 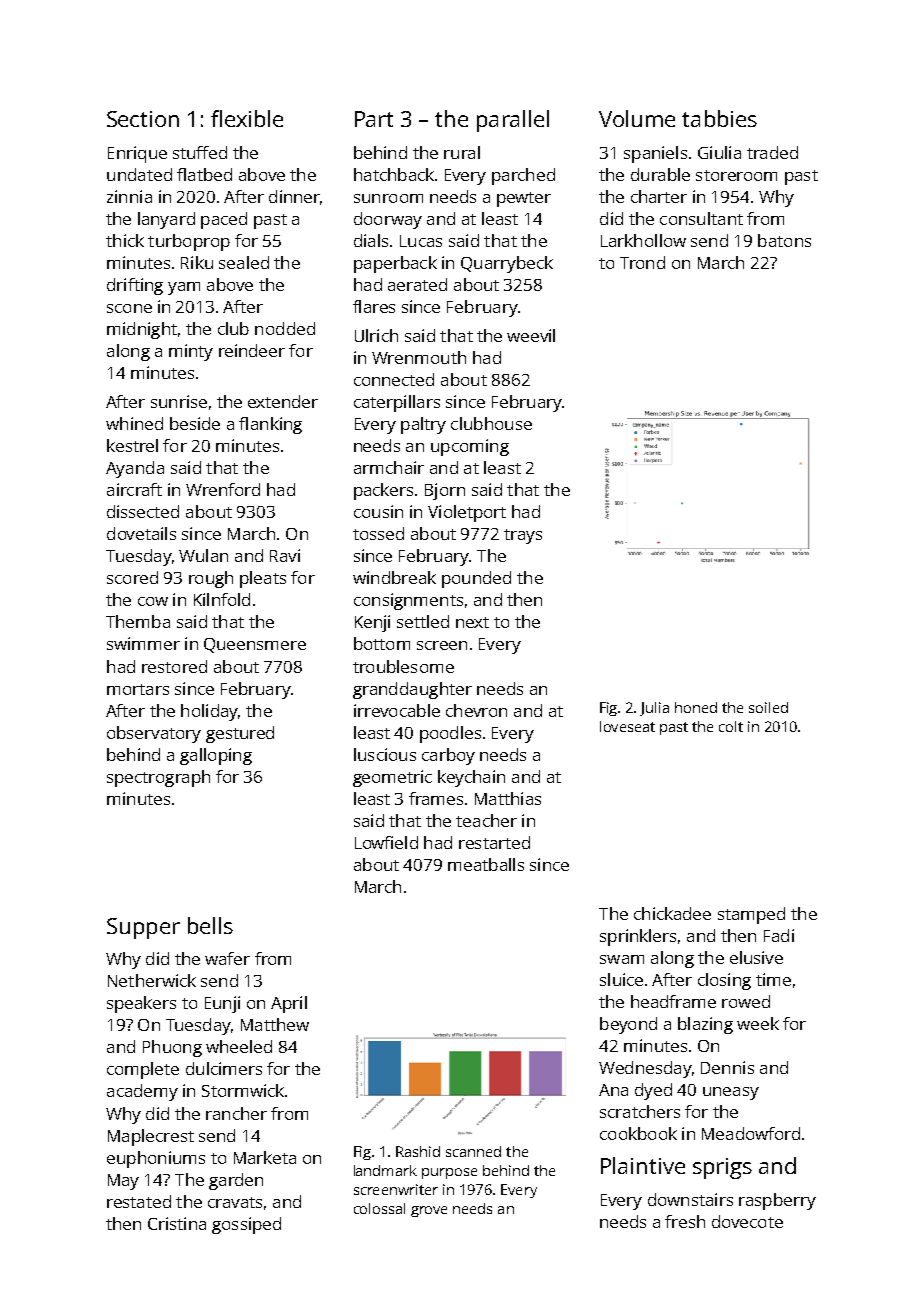 What do you see at coordinates (379, 1208) in the screenshot?
I see `colossal` at bounding box center [379, 1208].
